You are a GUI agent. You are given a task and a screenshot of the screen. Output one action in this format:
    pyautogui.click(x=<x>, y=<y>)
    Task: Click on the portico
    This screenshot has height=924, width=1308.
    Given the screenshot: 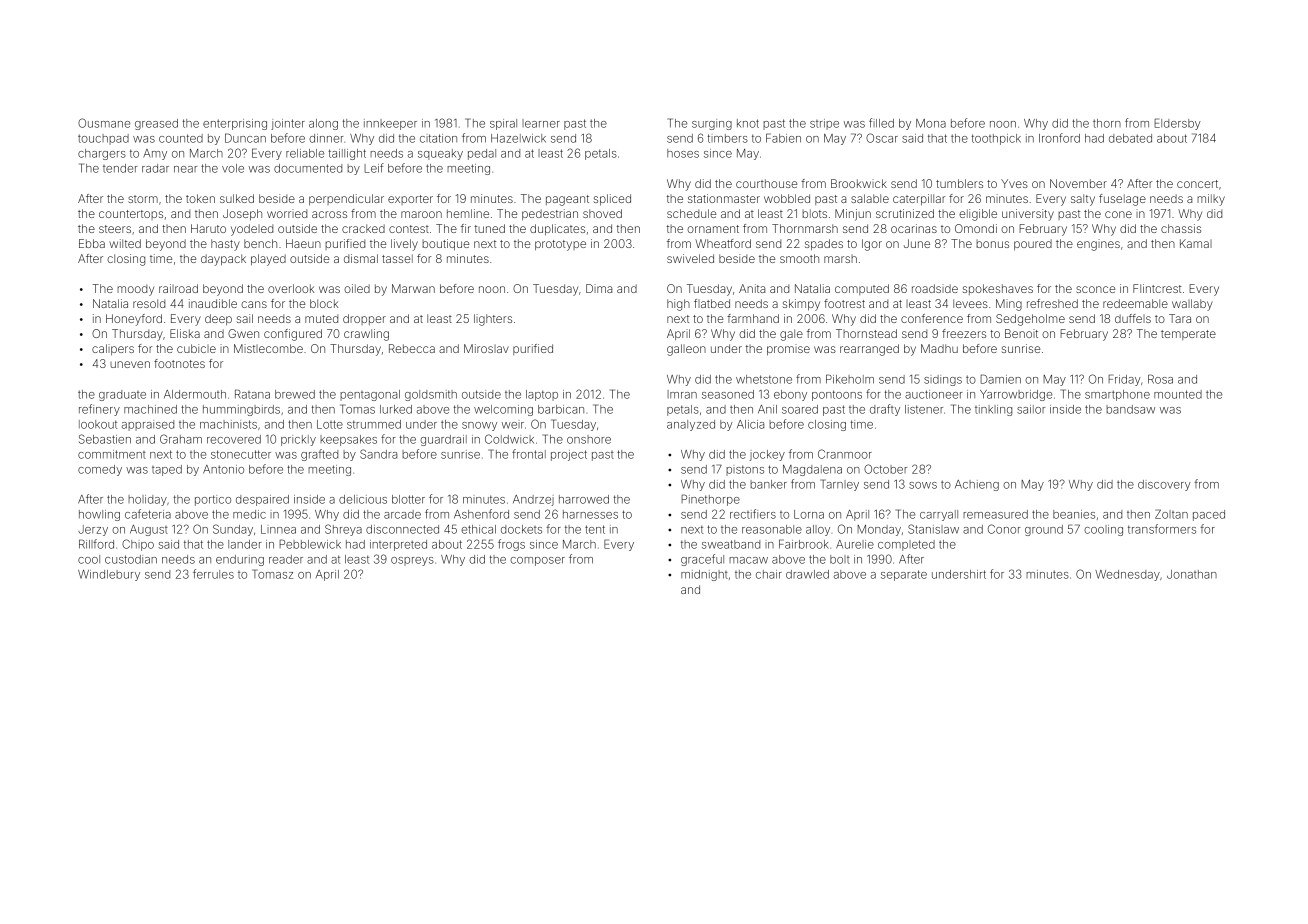 What is the action you would take?
    pyautogui.click(x=213, y=500)
